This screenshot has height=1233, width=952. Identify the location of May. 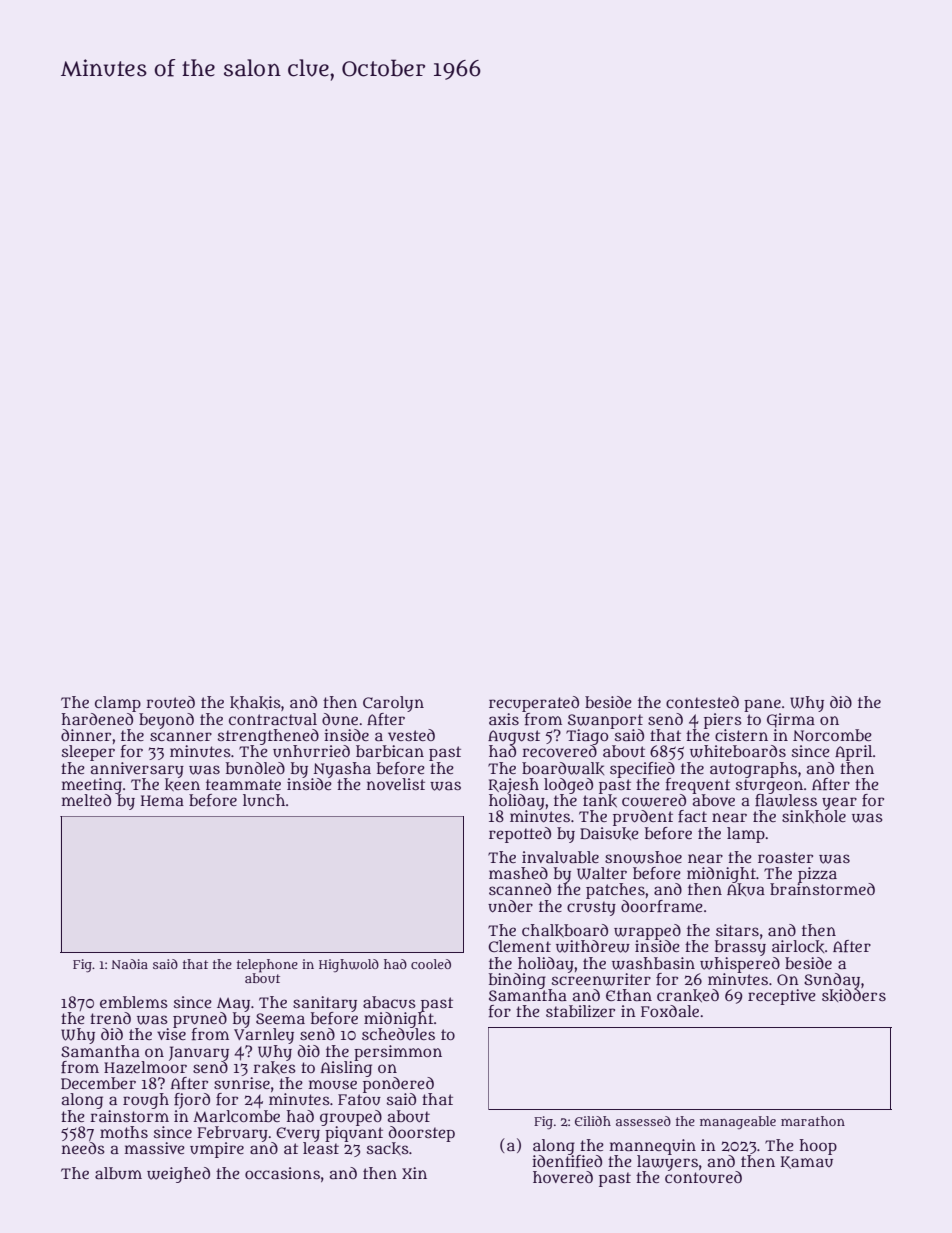
(233, 1004).
